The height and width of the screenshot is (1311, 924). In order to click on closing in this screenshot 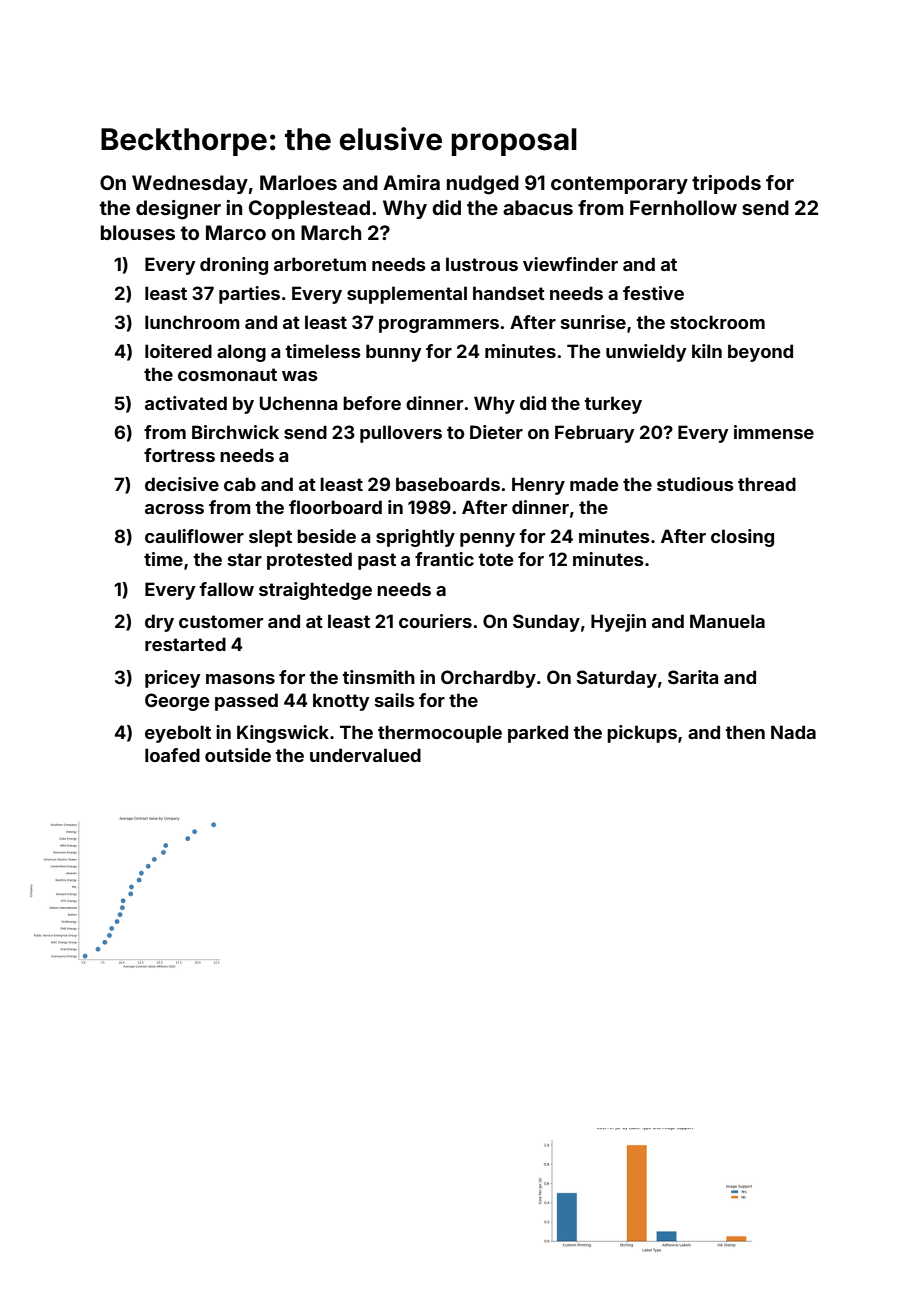, I will do `click(742, 538)`.
